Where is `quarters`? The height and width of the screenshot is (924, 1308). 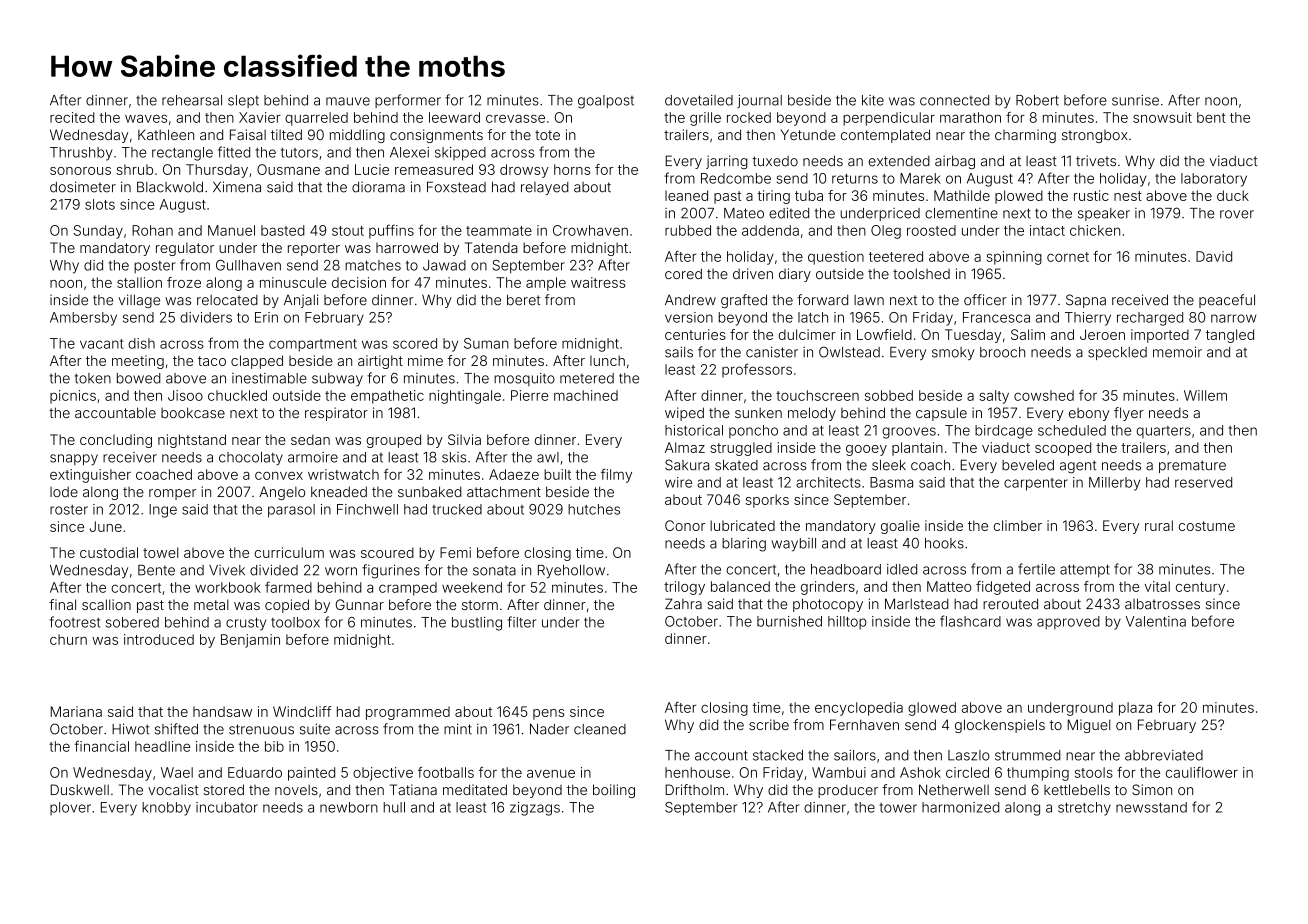
quarters is located at coordinates (1163, 432).
